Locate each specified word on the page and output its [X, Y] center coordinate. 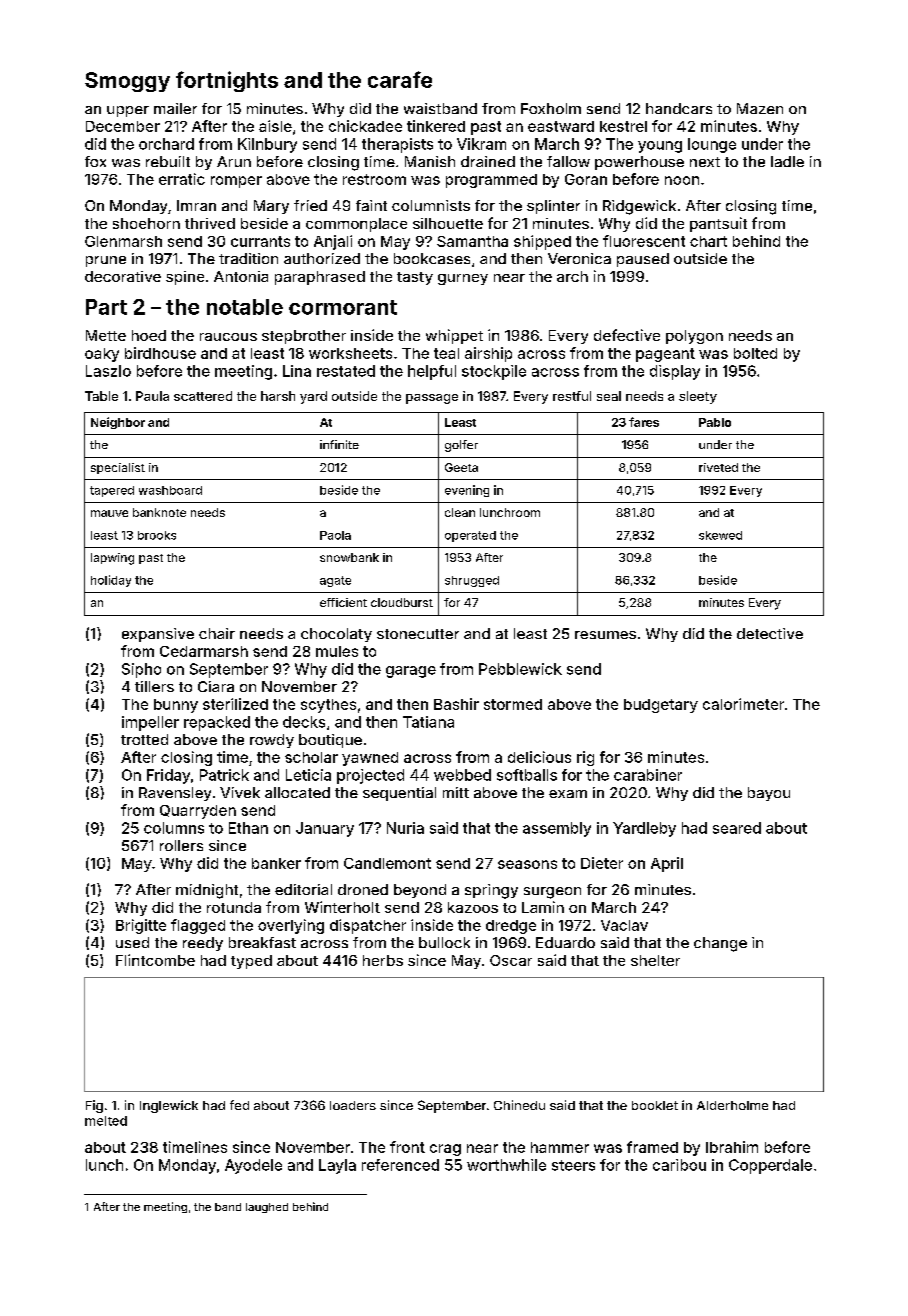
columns [174, 828]
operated [470, 536]
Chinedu [519, 1105]
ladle [787, 161]
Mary [271, 207]
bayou [769, 794]
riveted [718, 467]
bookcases [432, 258]
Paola [335, 535]
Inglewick [169, 1106]
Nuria [405, 828]
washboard [170, 490]
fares [644, 422]
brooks [157, 535]
